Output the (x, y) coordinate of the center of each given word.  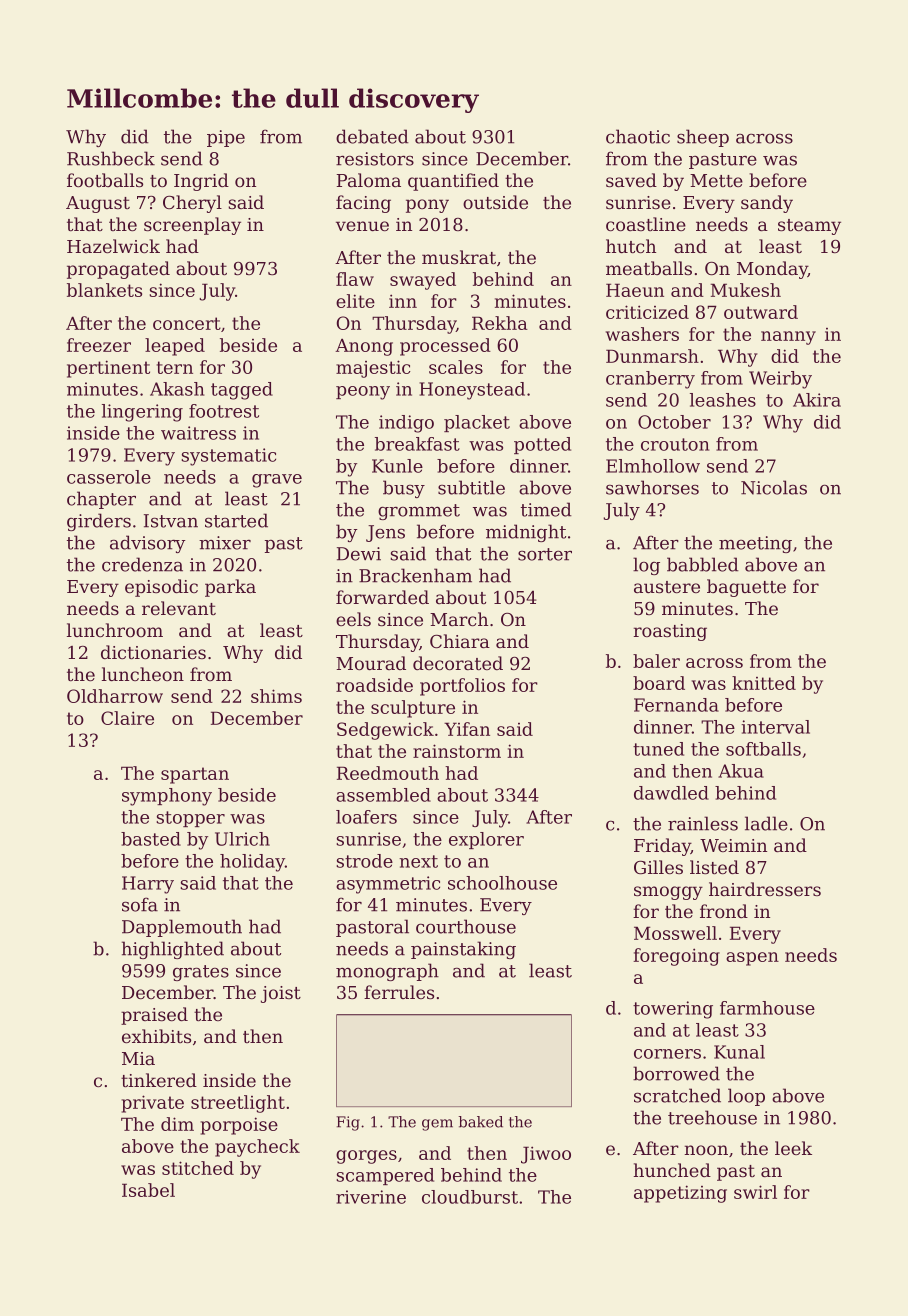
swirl (755, 1192)
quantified (453, 182)
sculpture (413, 709)
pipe (226, 138)
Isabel (148, 1190)
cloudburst (470, 1197)
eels (353, 619)
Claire (127, 718)
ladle (766, 823)
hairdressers (765, 889)
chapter (101, 500)
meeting (755, 544)
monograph (387, 972)
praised (154, 1016)
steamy (809, 227)
